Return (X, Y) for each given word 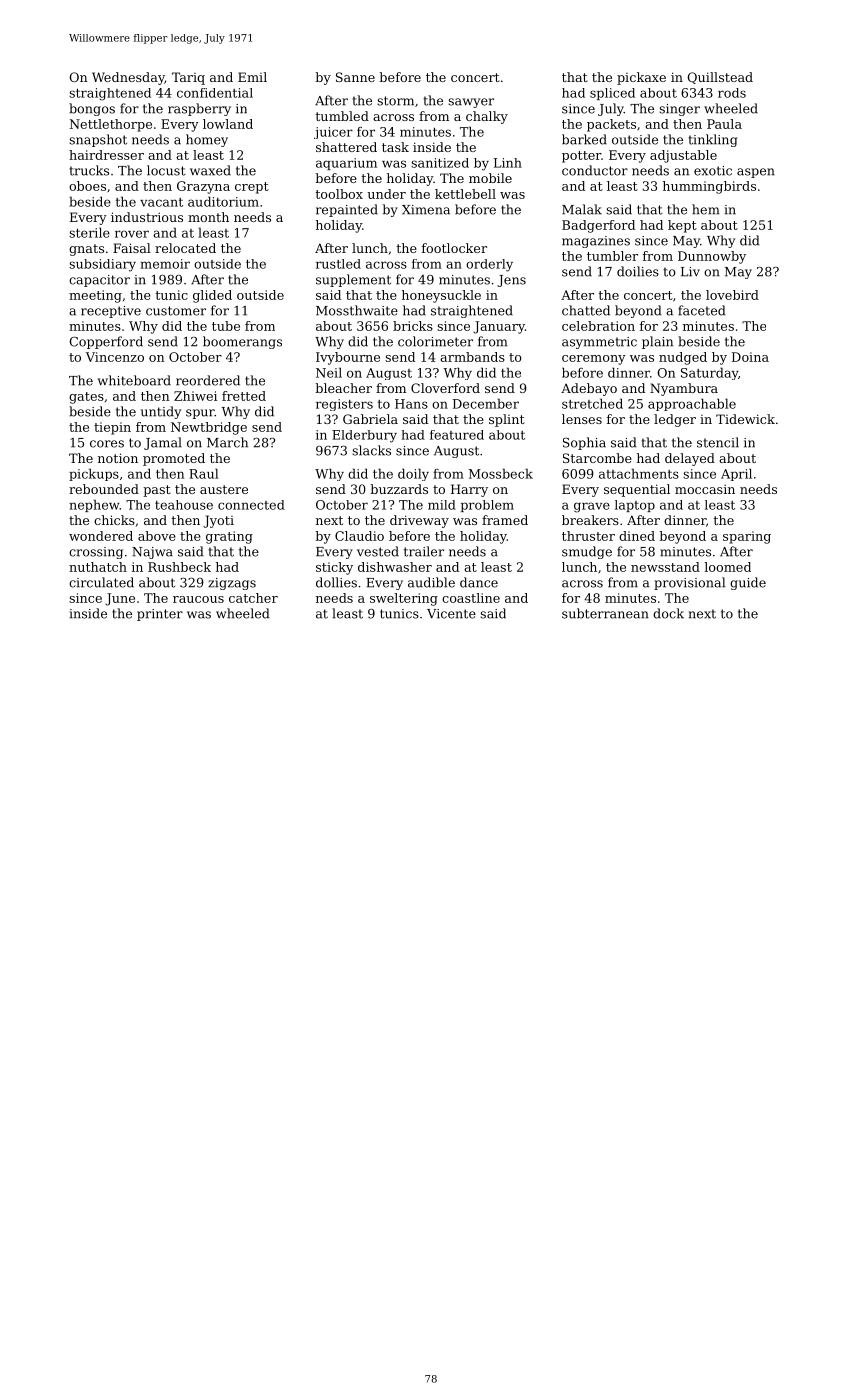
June (120, 599)
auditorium (223, 201)
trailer (424, 551)
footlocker (454, 248)
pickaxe (641, 78)
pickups (94, 474)
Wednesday (128, 78)
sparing (747, 537)
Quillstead (720, 78)
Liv (690, 272)
